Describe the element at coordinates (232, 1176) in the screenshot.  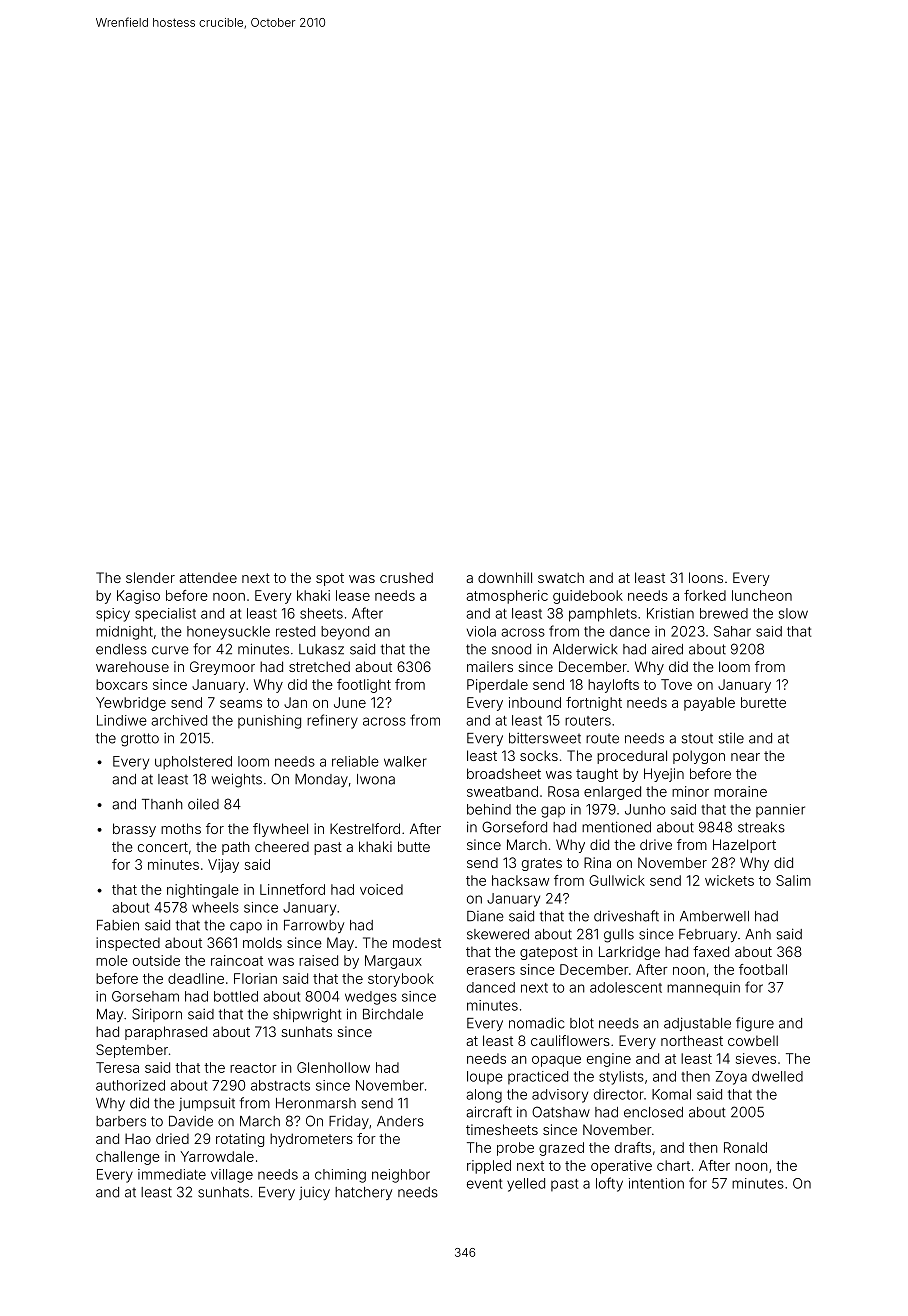
I see `village` at that location.
